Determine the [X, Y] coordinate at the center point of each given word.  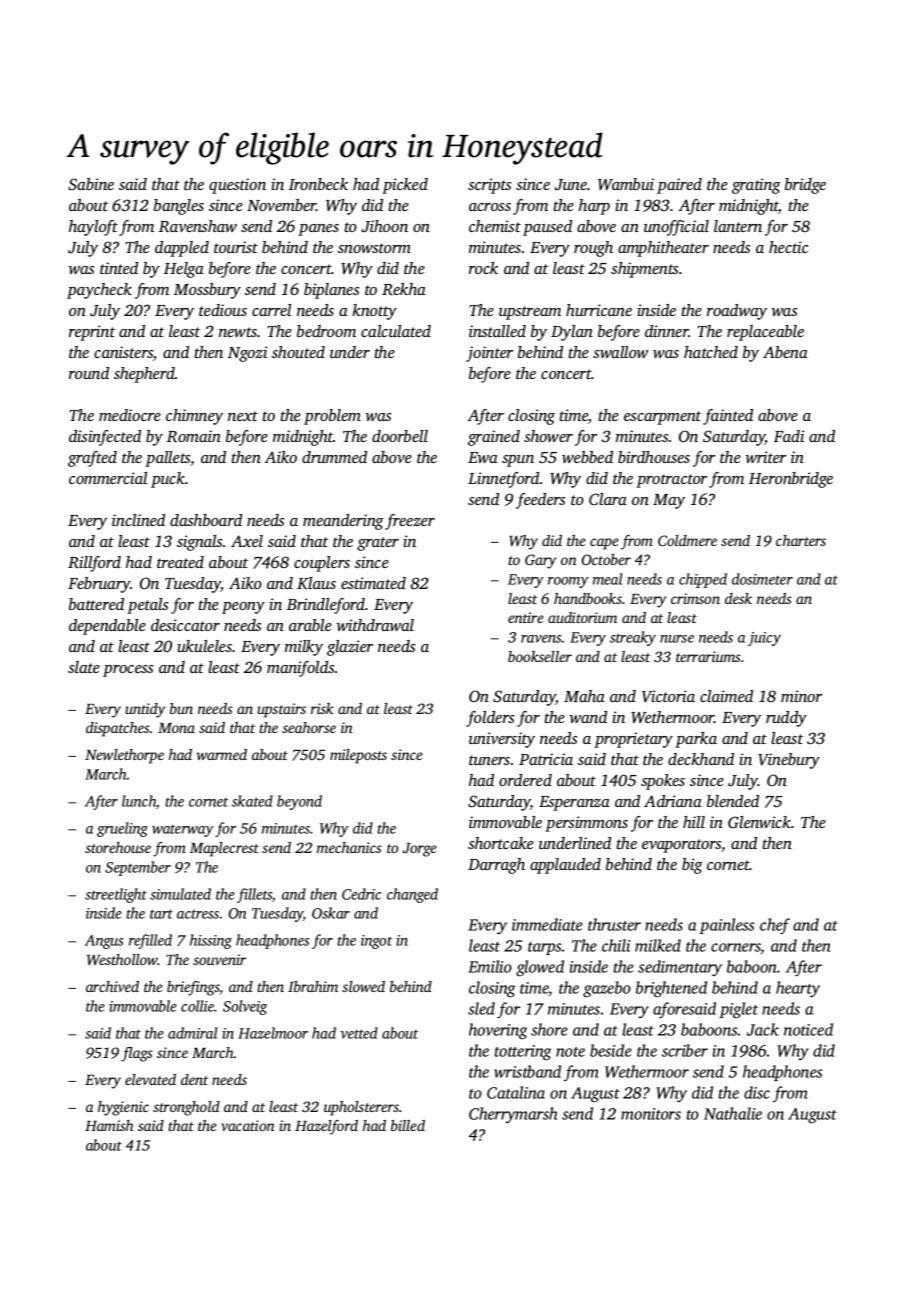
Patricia [546, 759]
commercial [108, 478]
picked [405, 186]
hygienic [123, 1108]
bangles [179, 207]
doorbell [400, 436]
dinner [667, 331]
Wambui [626, 184]
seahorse [309, 727]
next [243, 416]
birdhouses [654, 457]
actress [198, 914]
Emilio [490, 966]
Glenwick [759, 822]
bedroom [326, 331]
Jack [763, 1029]
